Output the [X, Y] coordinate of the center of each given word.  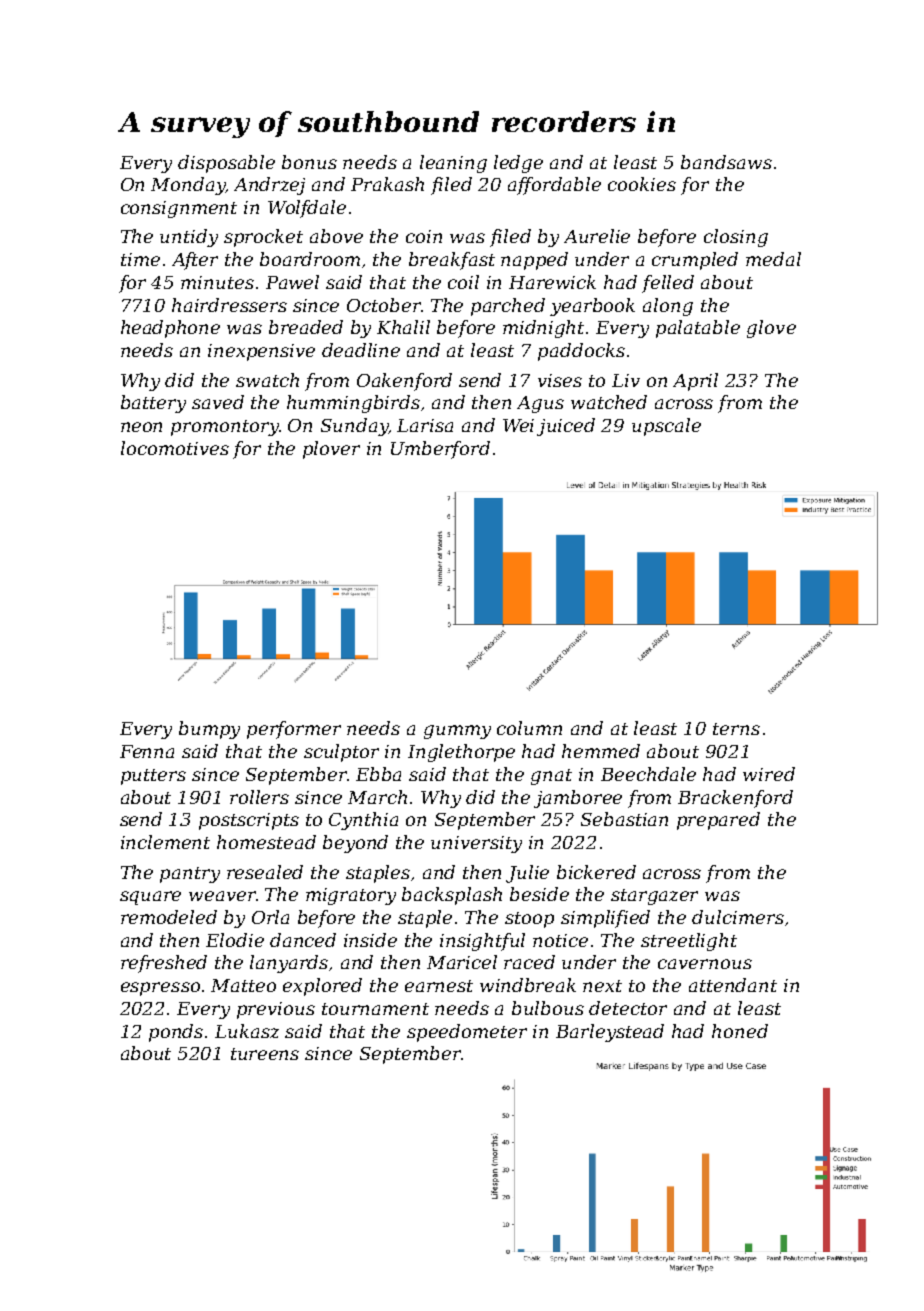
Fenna [147, 751]
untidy [189, 238]
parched [508, 307]
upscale [666, 427]
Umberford [440, 450]
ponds [176, 1033]
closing [736, 238]
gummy [457, 732]
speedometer [467, 1033]
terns [736, 729]
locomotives [175, 448]
